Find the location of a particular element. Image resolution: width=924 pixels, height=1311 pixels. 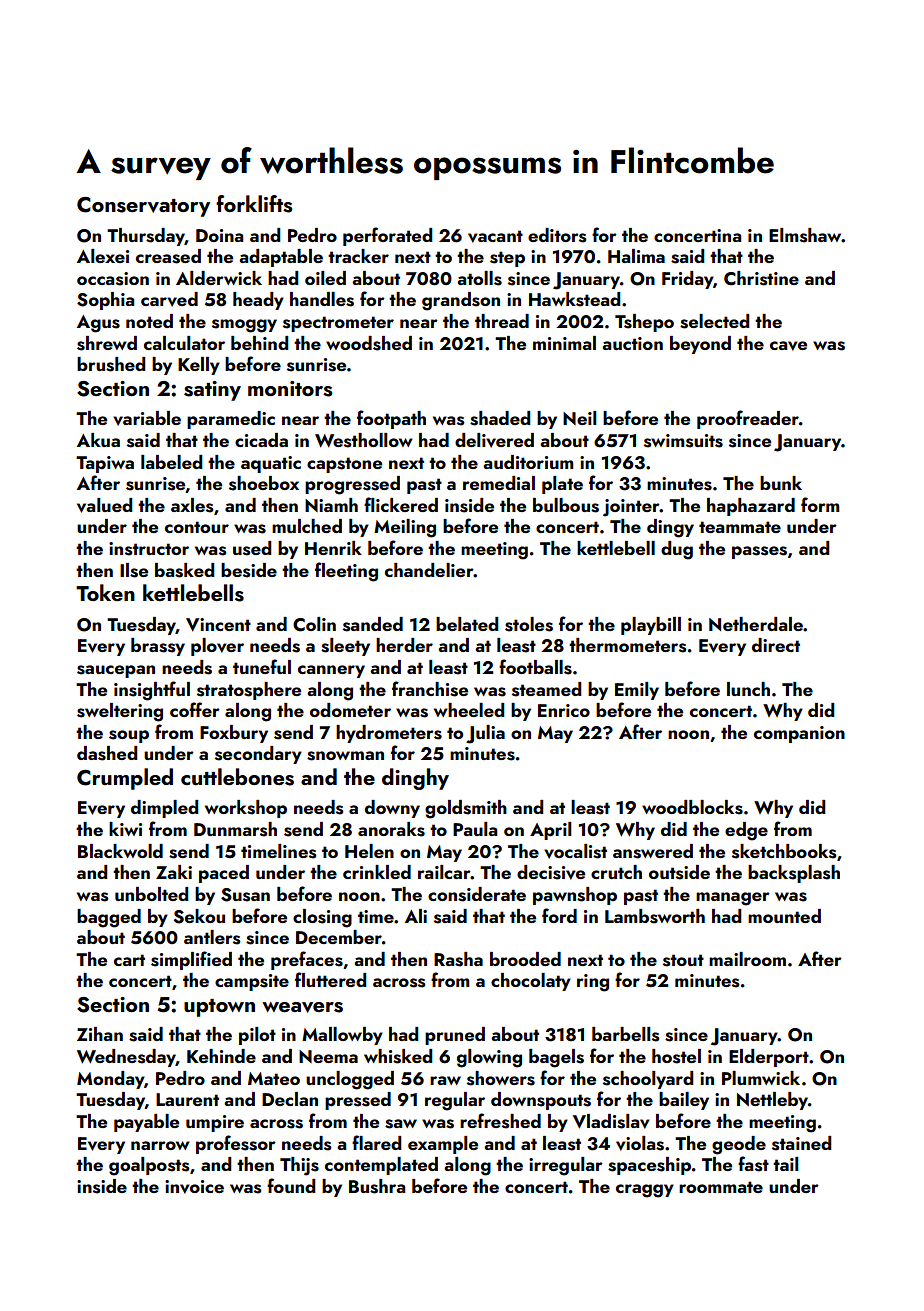

Crumpled is located at coordinates (125, 779).
